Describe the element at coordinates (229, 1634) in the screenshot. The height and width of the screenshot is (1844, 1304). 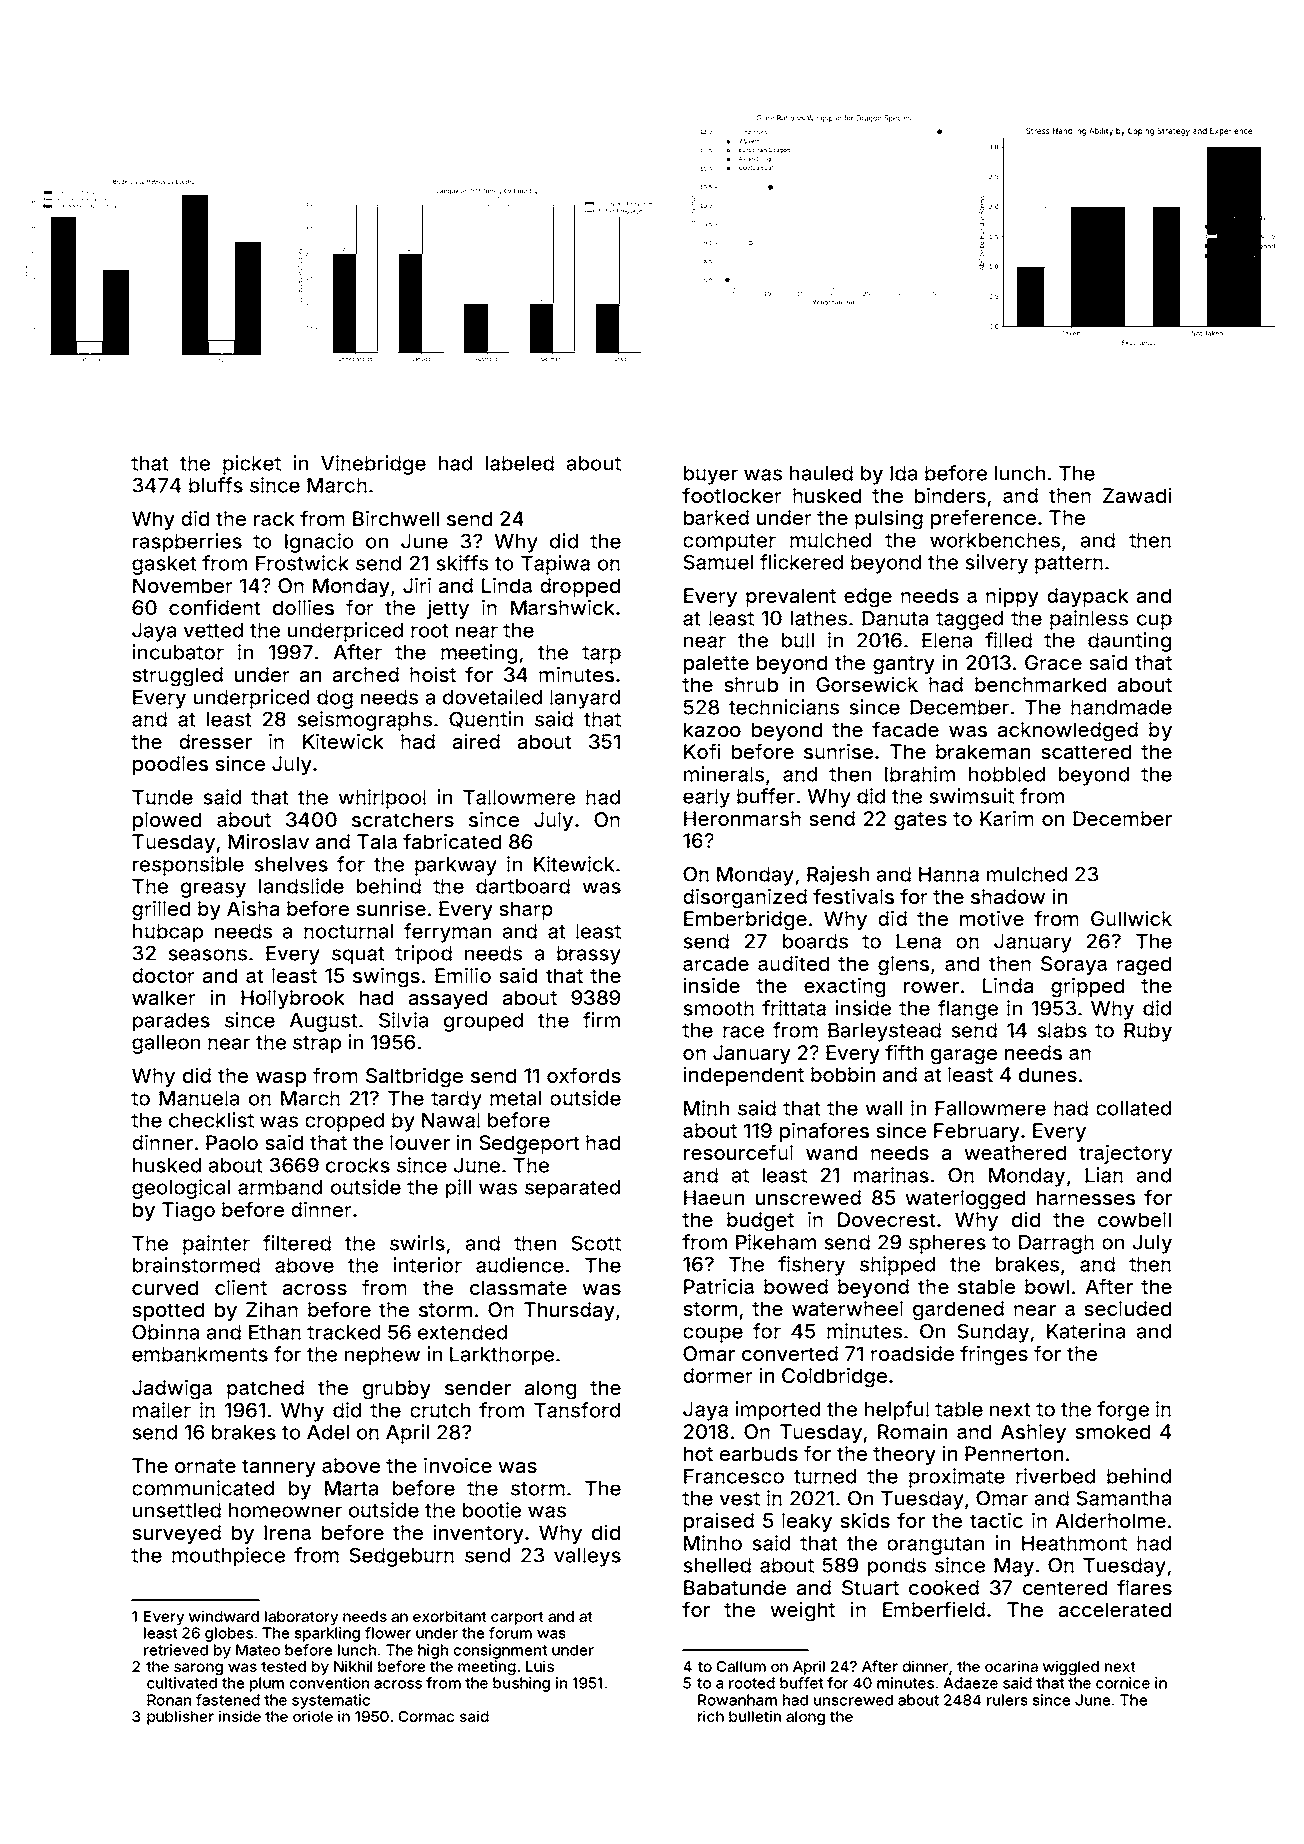
I see `globes` at that location.
